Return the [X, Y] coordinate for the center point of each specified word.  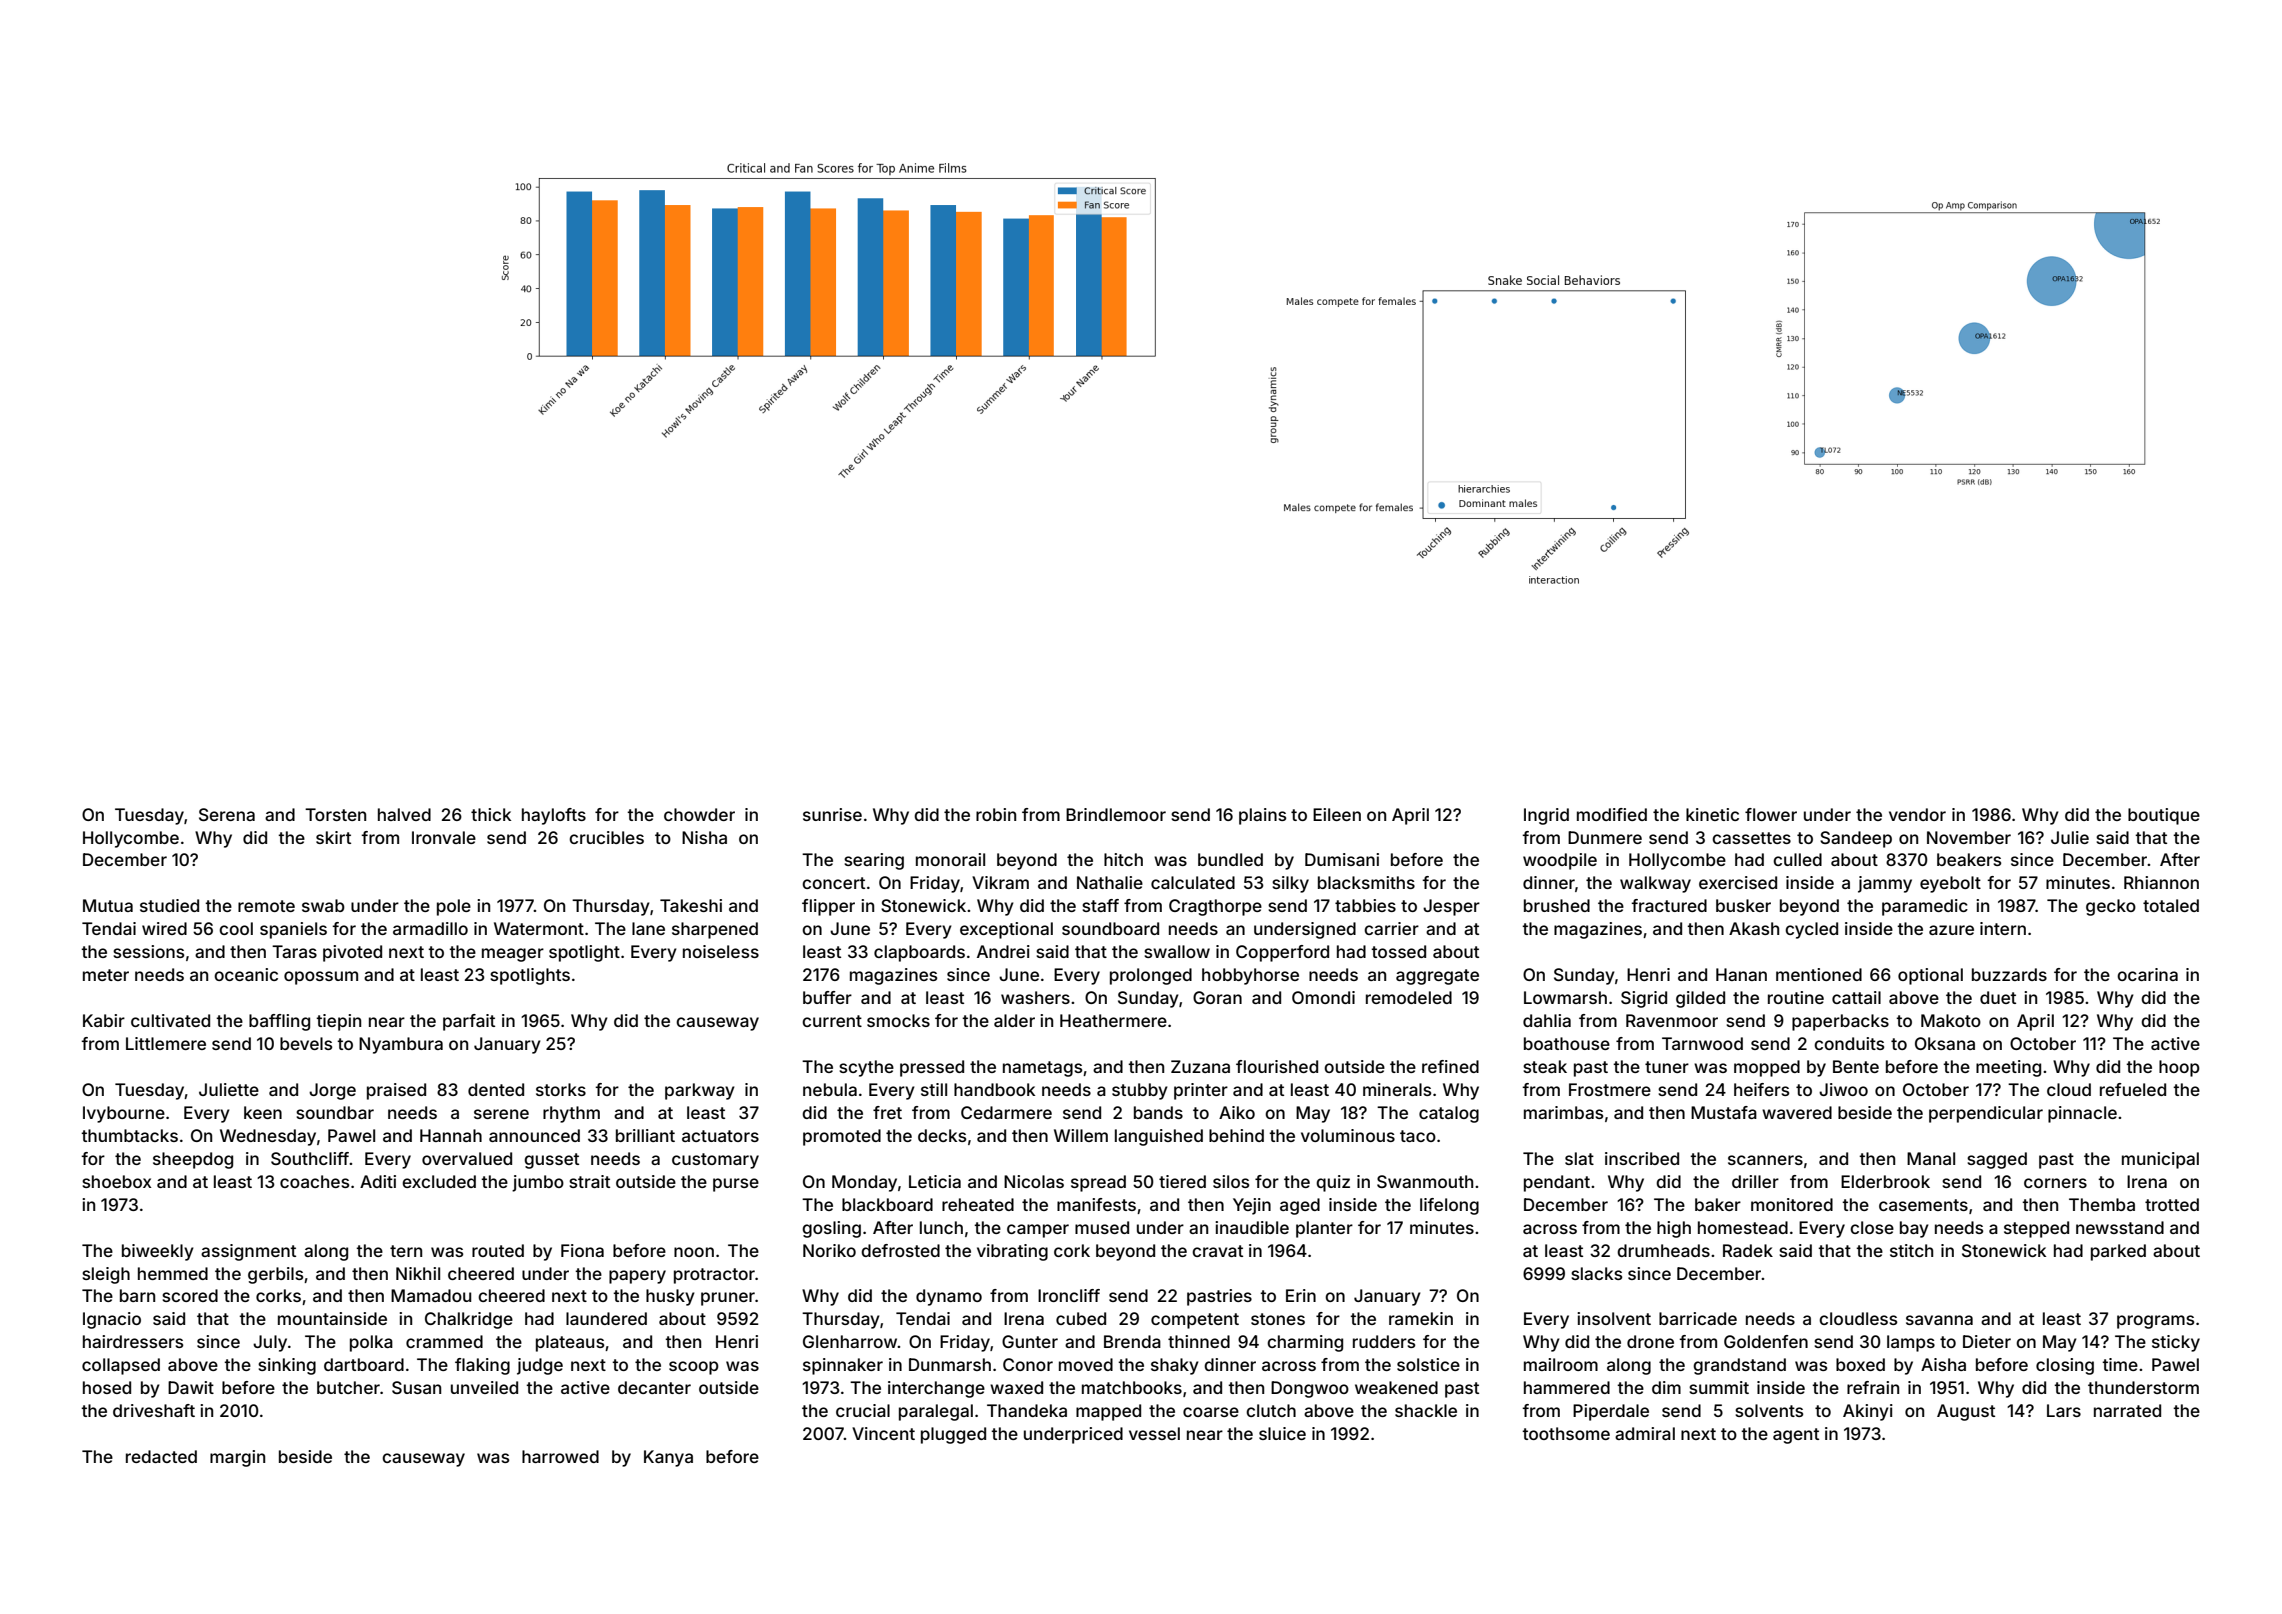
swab [323, 905]
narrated [2127, 1410]
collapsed [121, 1366]
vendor [1917, 814]
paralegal [936, 1412]
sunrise [832, 814]
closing [2065, 1366]
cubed [1081, 1318]
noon [694, 1252]
